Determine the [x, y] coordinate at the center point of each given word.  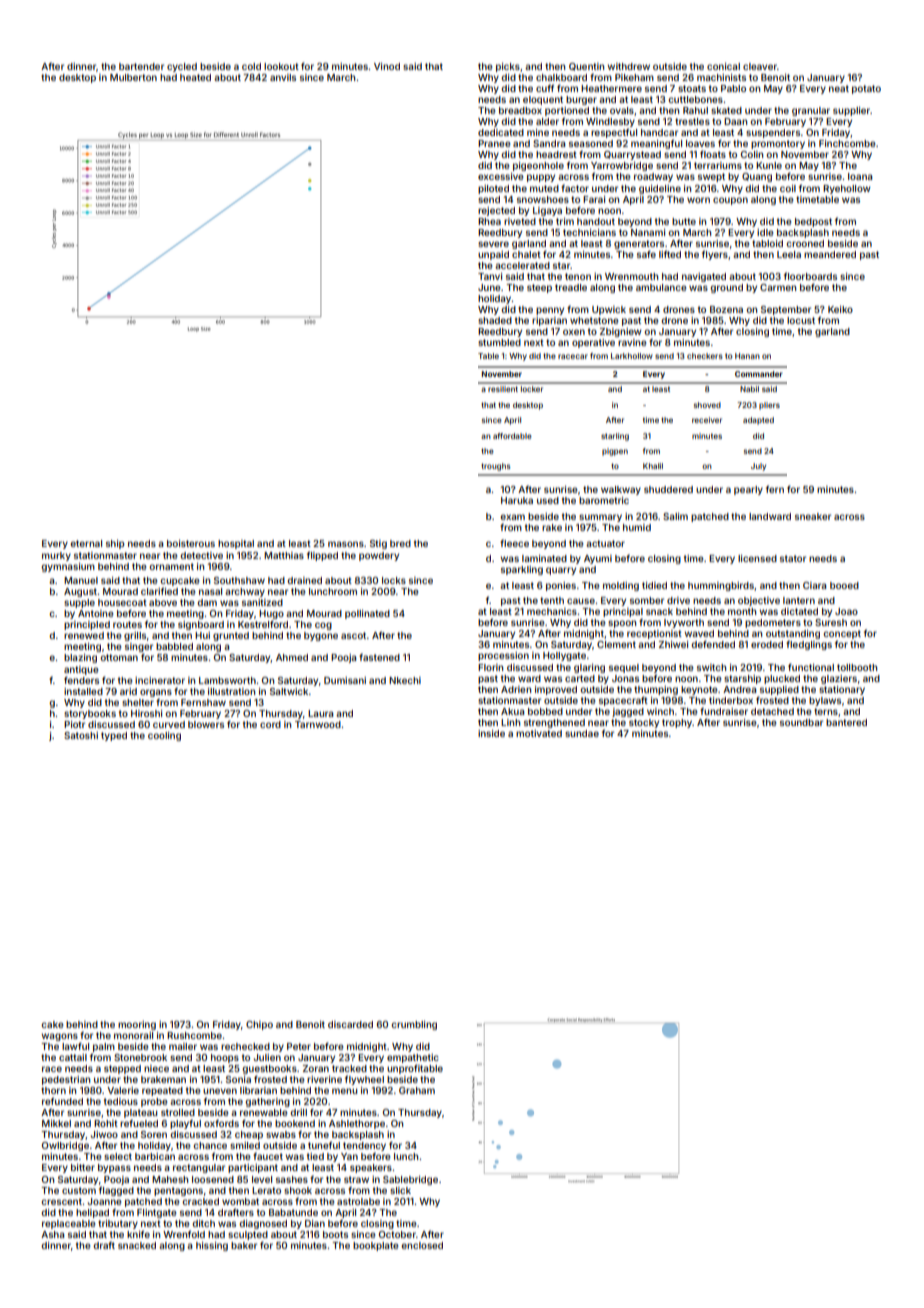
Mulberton [133, 77]
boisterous [191, 543]
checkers [705, 356]
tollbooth [857, 667]
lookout [281, 66]
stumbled [499, 342]
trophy [677, 723]
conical [723, 66]
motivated [539, 733]
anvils [283, 77]
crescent [61, 1201]
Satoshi [81, 735]
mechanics [552, 611]
